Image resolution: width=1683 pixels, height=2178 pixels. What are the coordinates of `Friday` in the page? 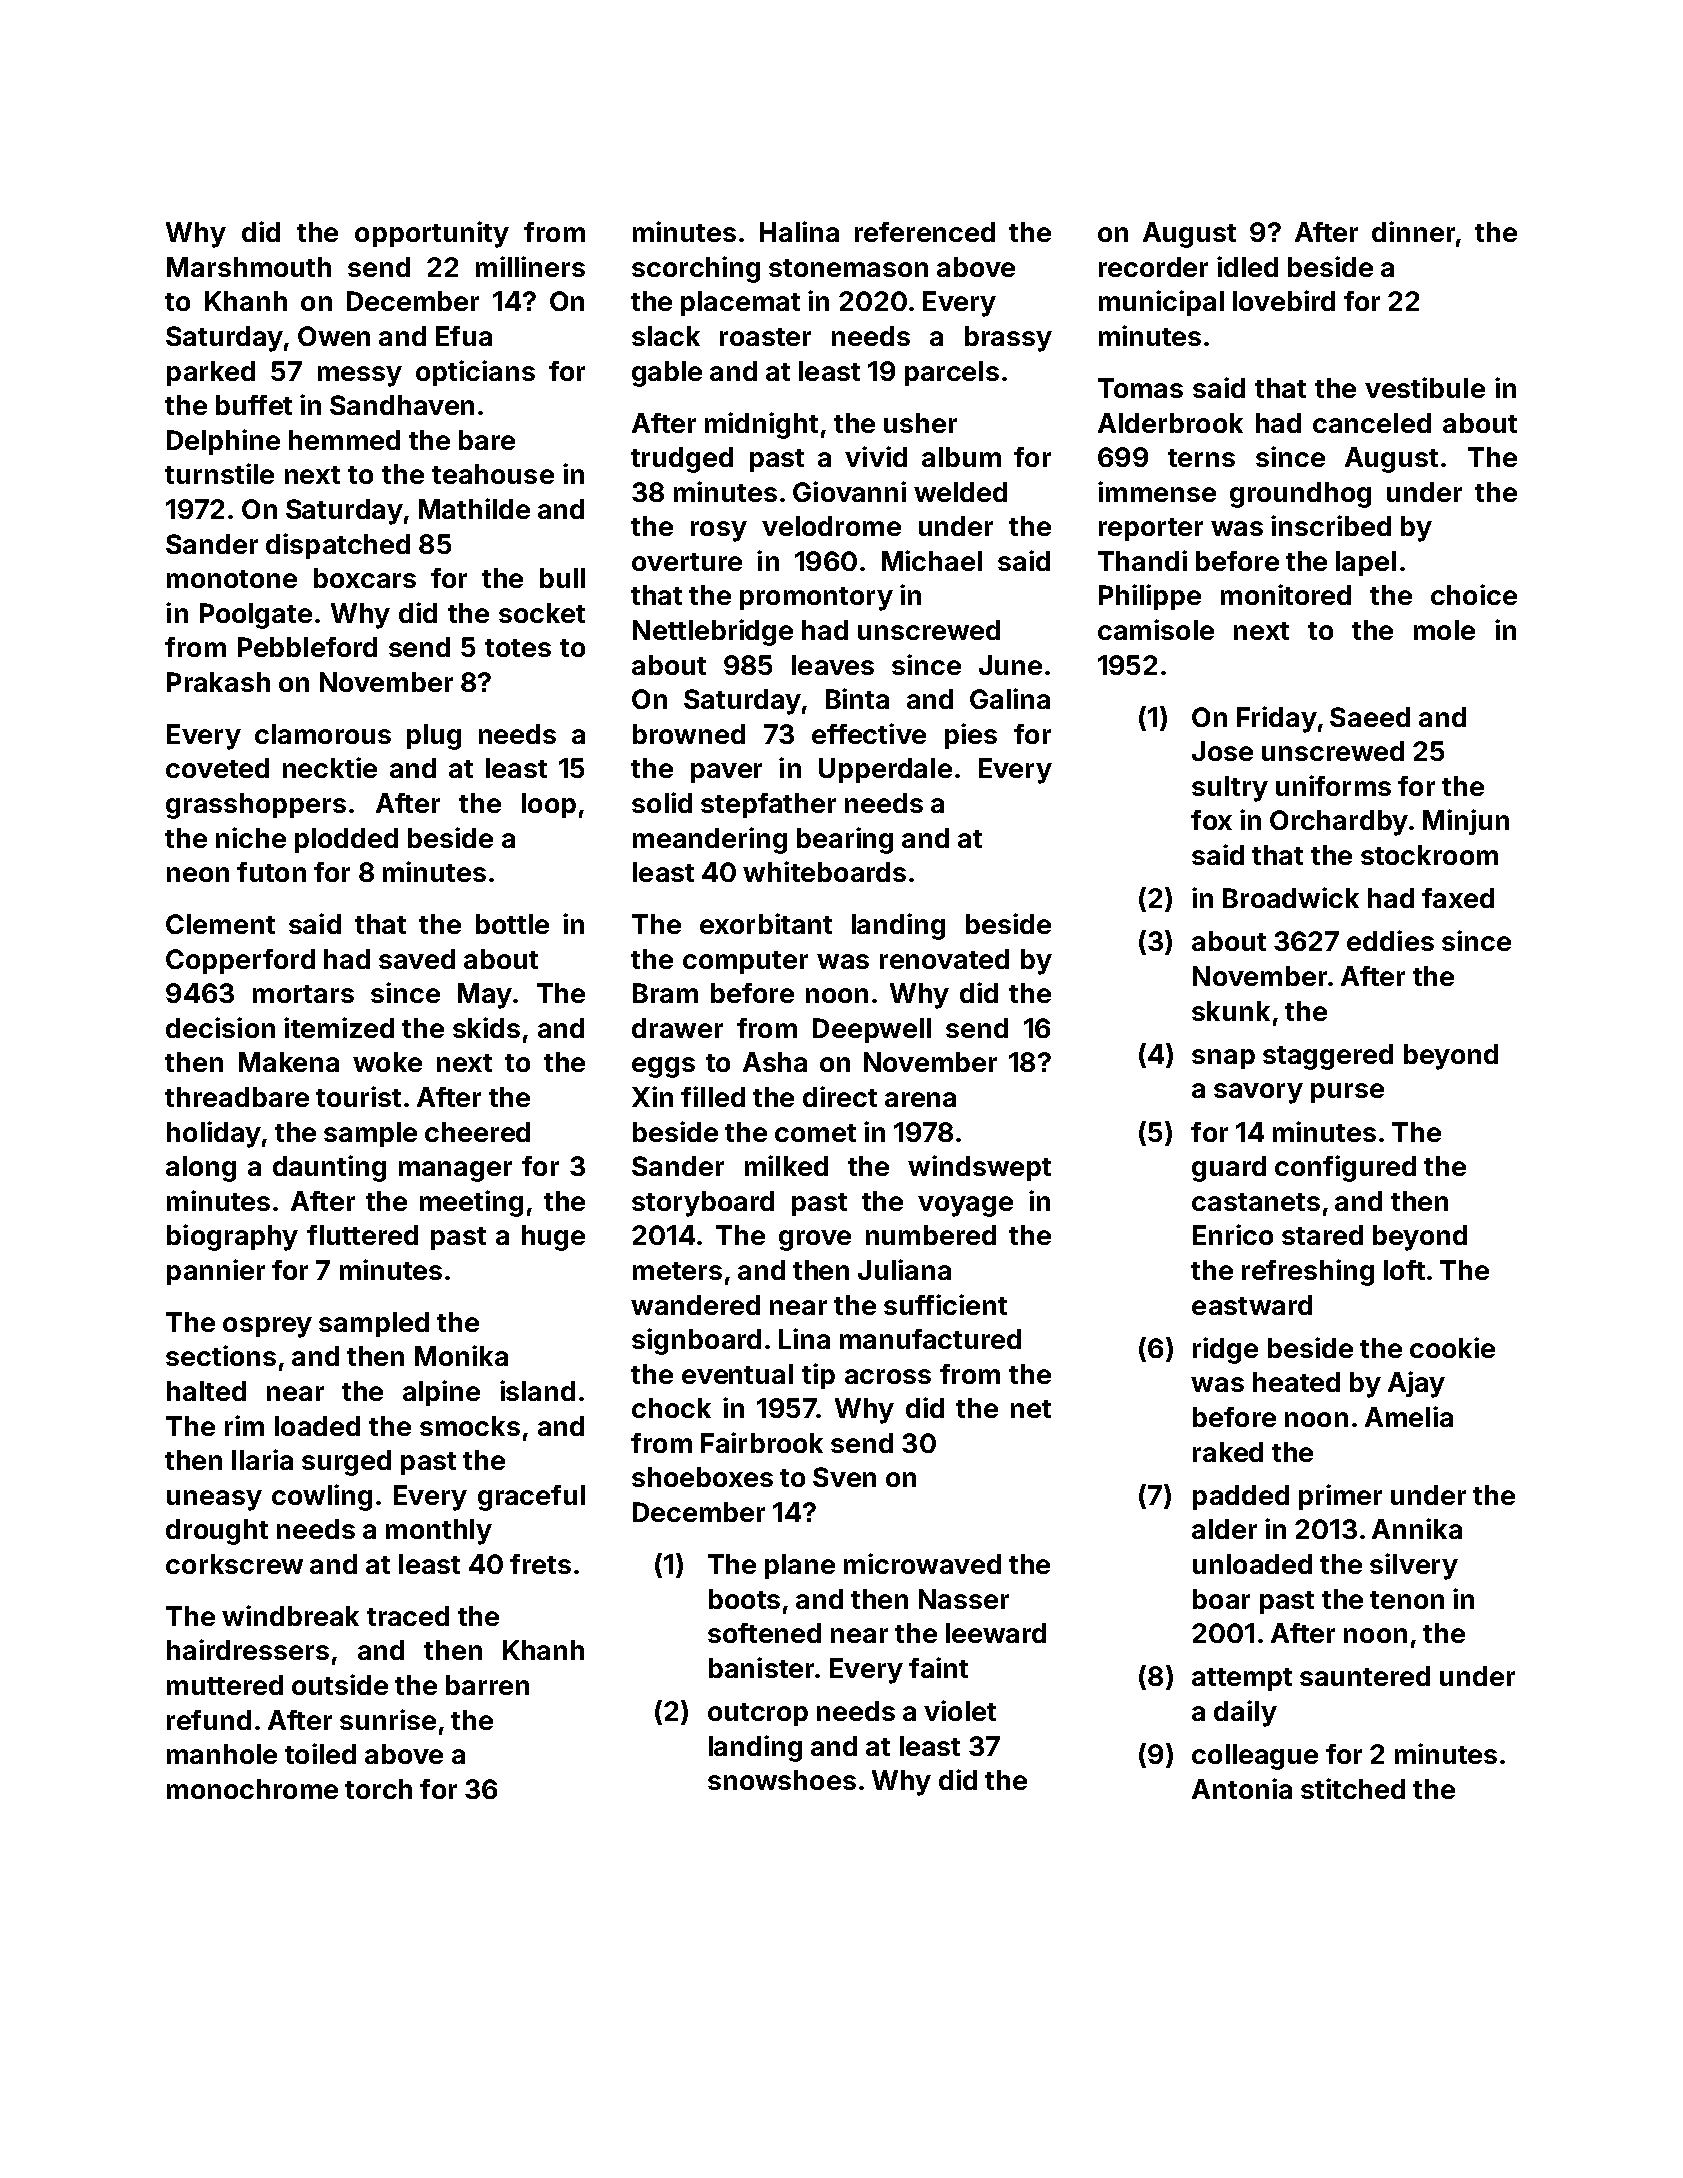 It's located at (1277, 719).
